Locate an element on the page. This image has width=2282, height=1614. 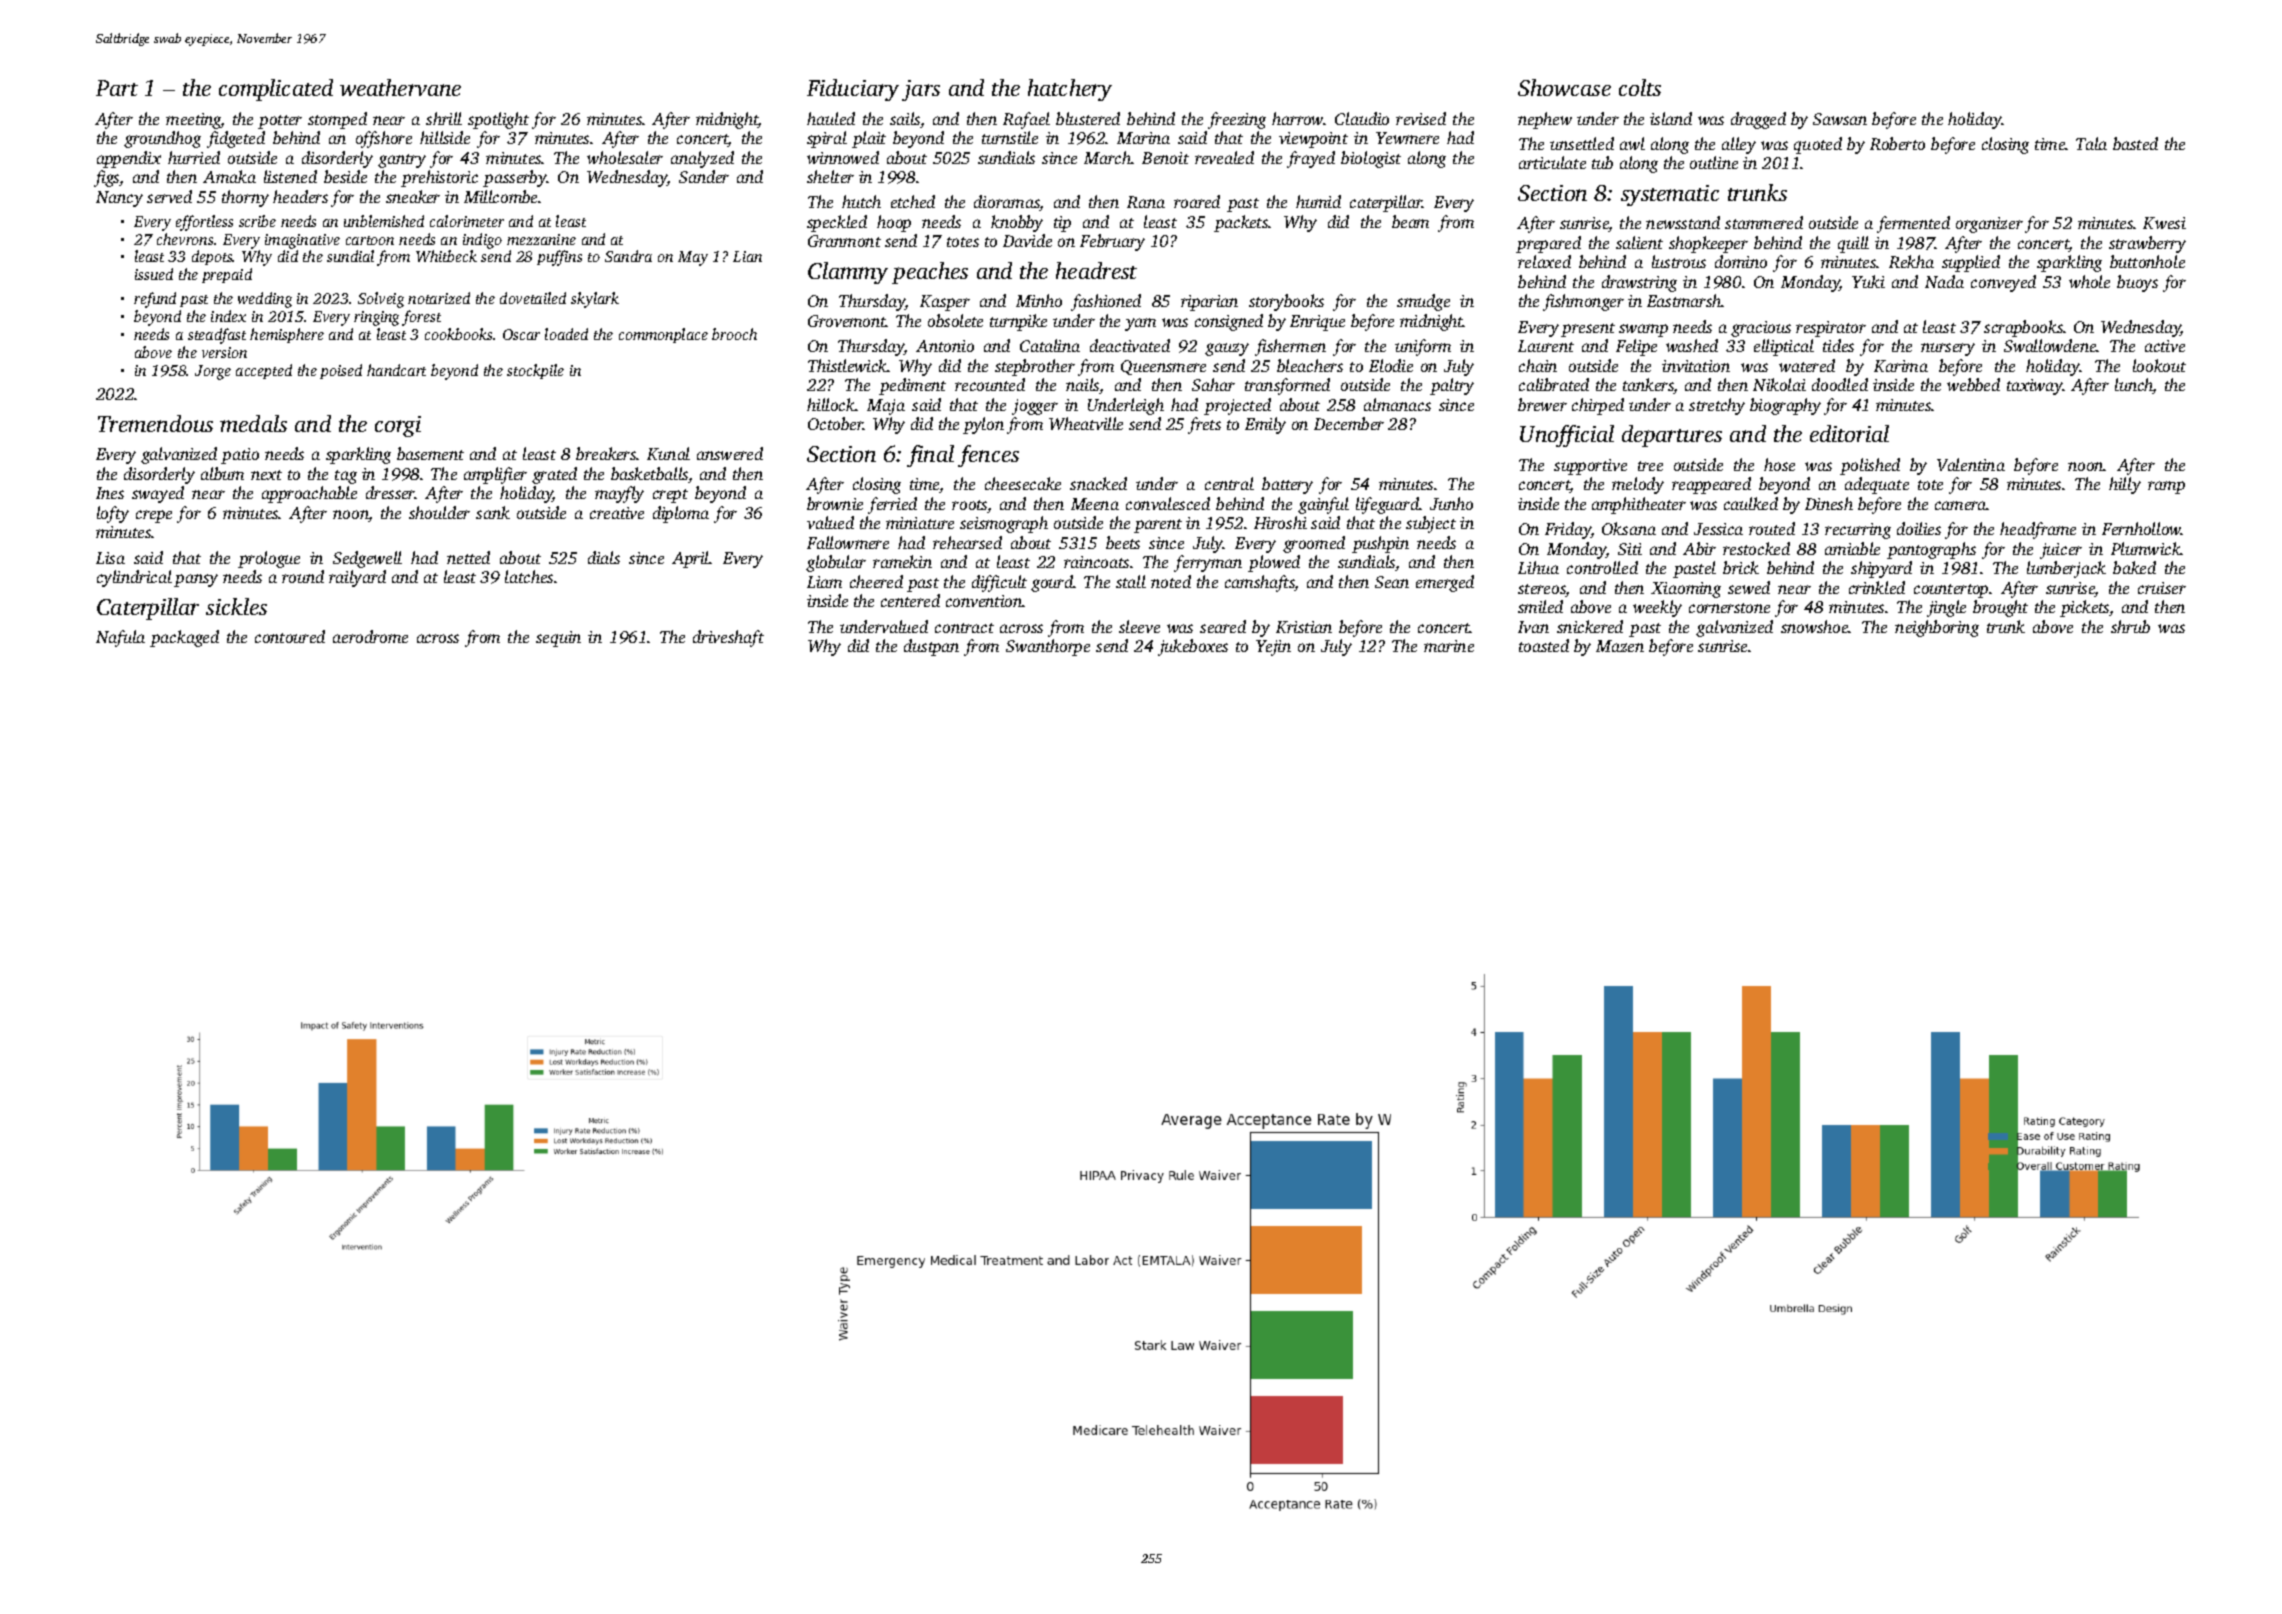
frayed is located at coordinates (1311, 159).
